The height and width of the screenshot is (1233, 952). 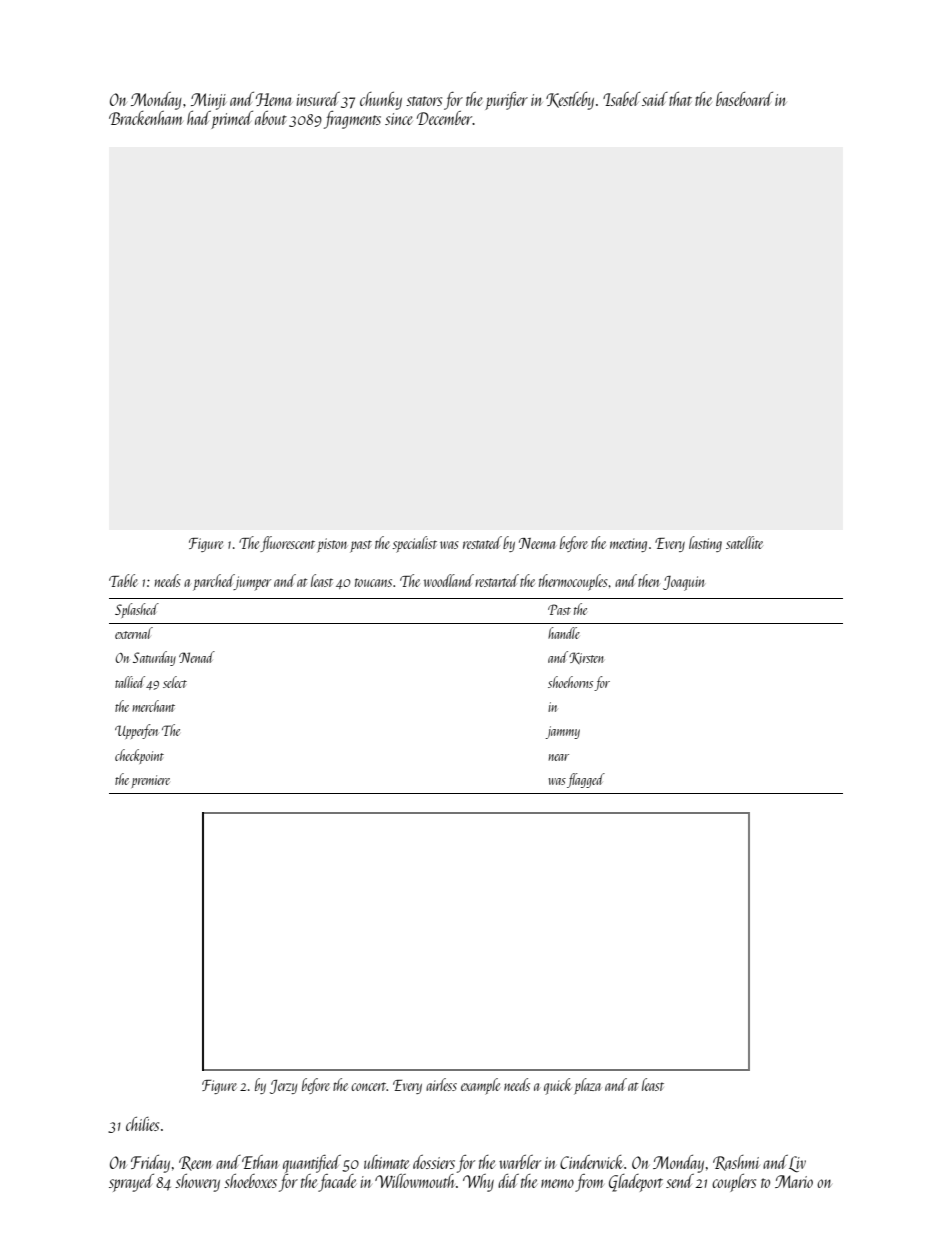 I want to click on chilies, so click(x=142, y=1124).
